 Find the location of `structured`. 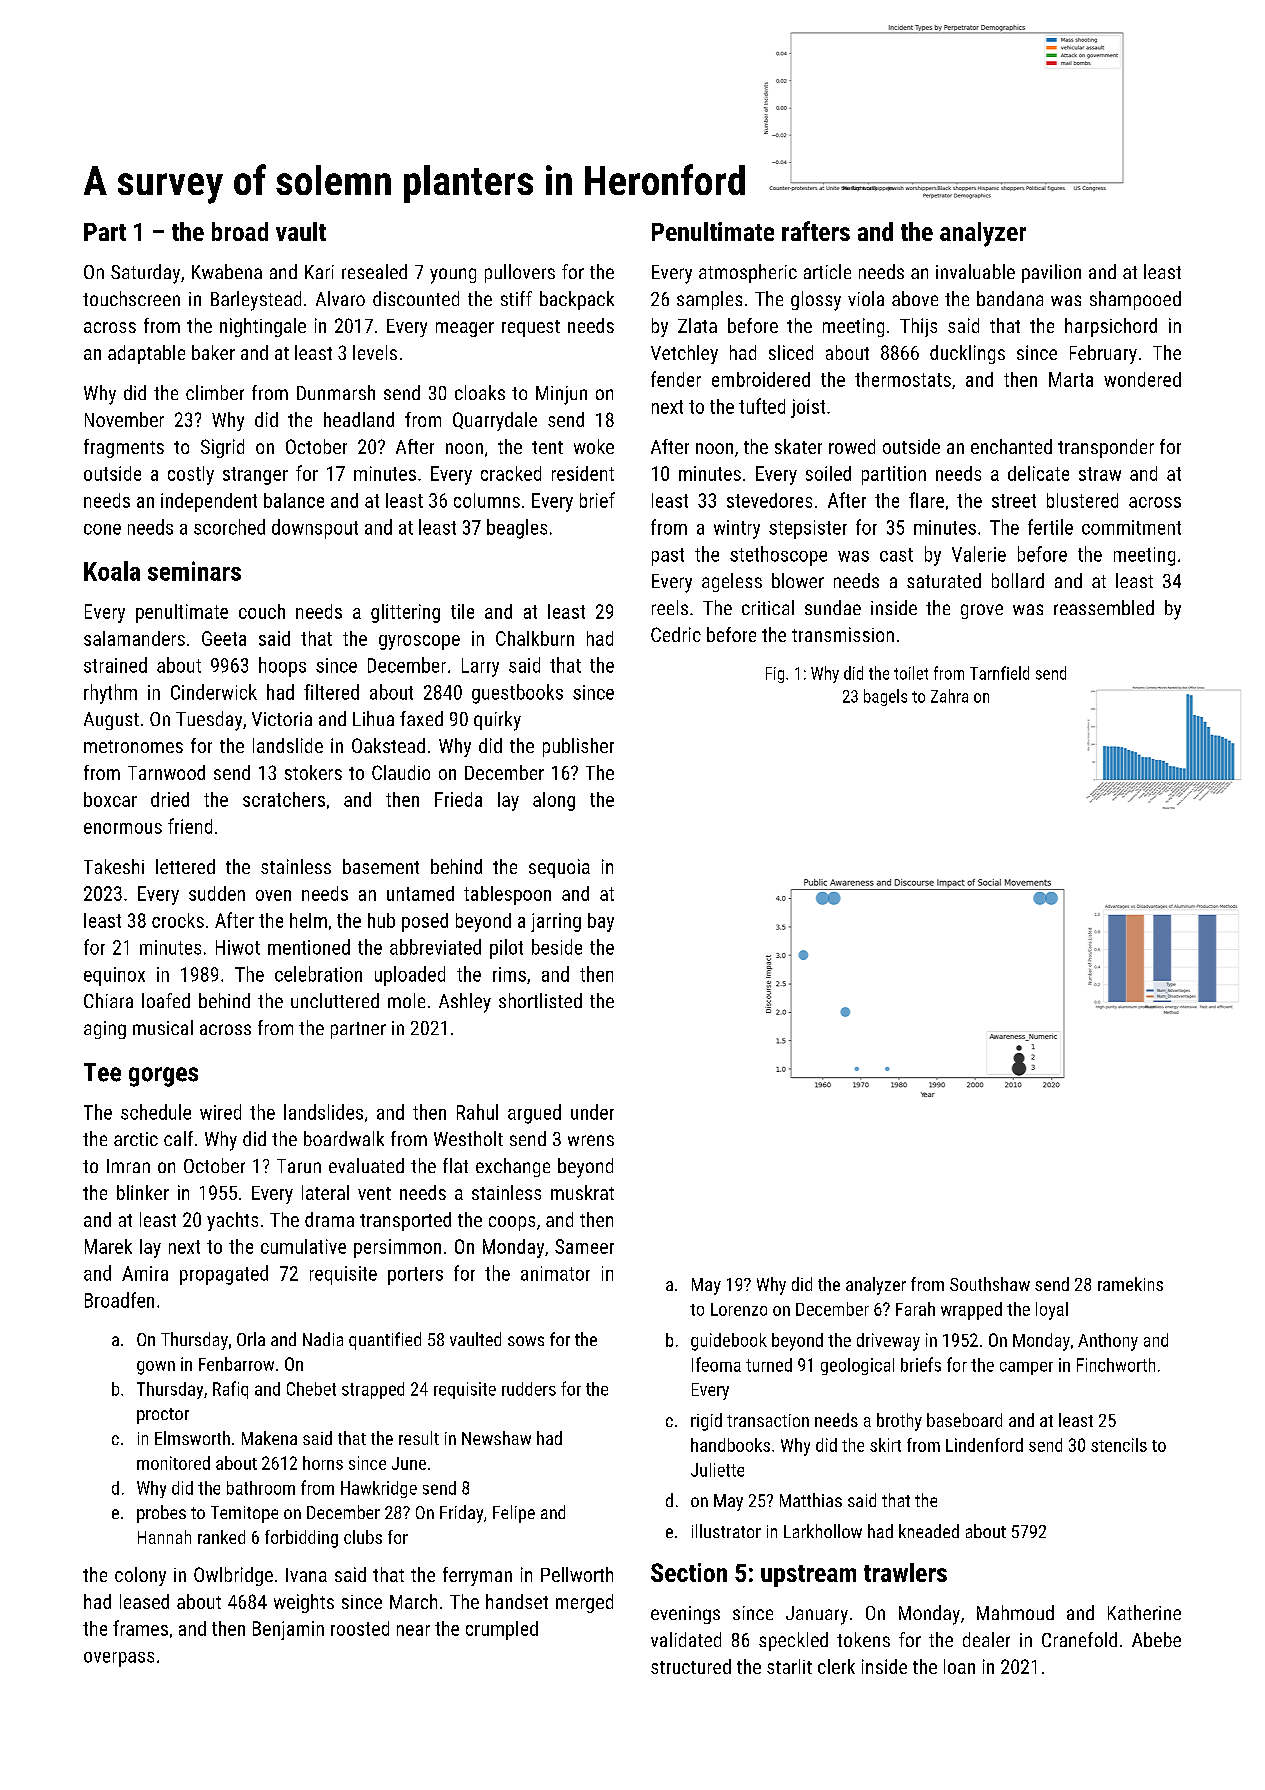

structured is located at coordinates (691, 1666).
